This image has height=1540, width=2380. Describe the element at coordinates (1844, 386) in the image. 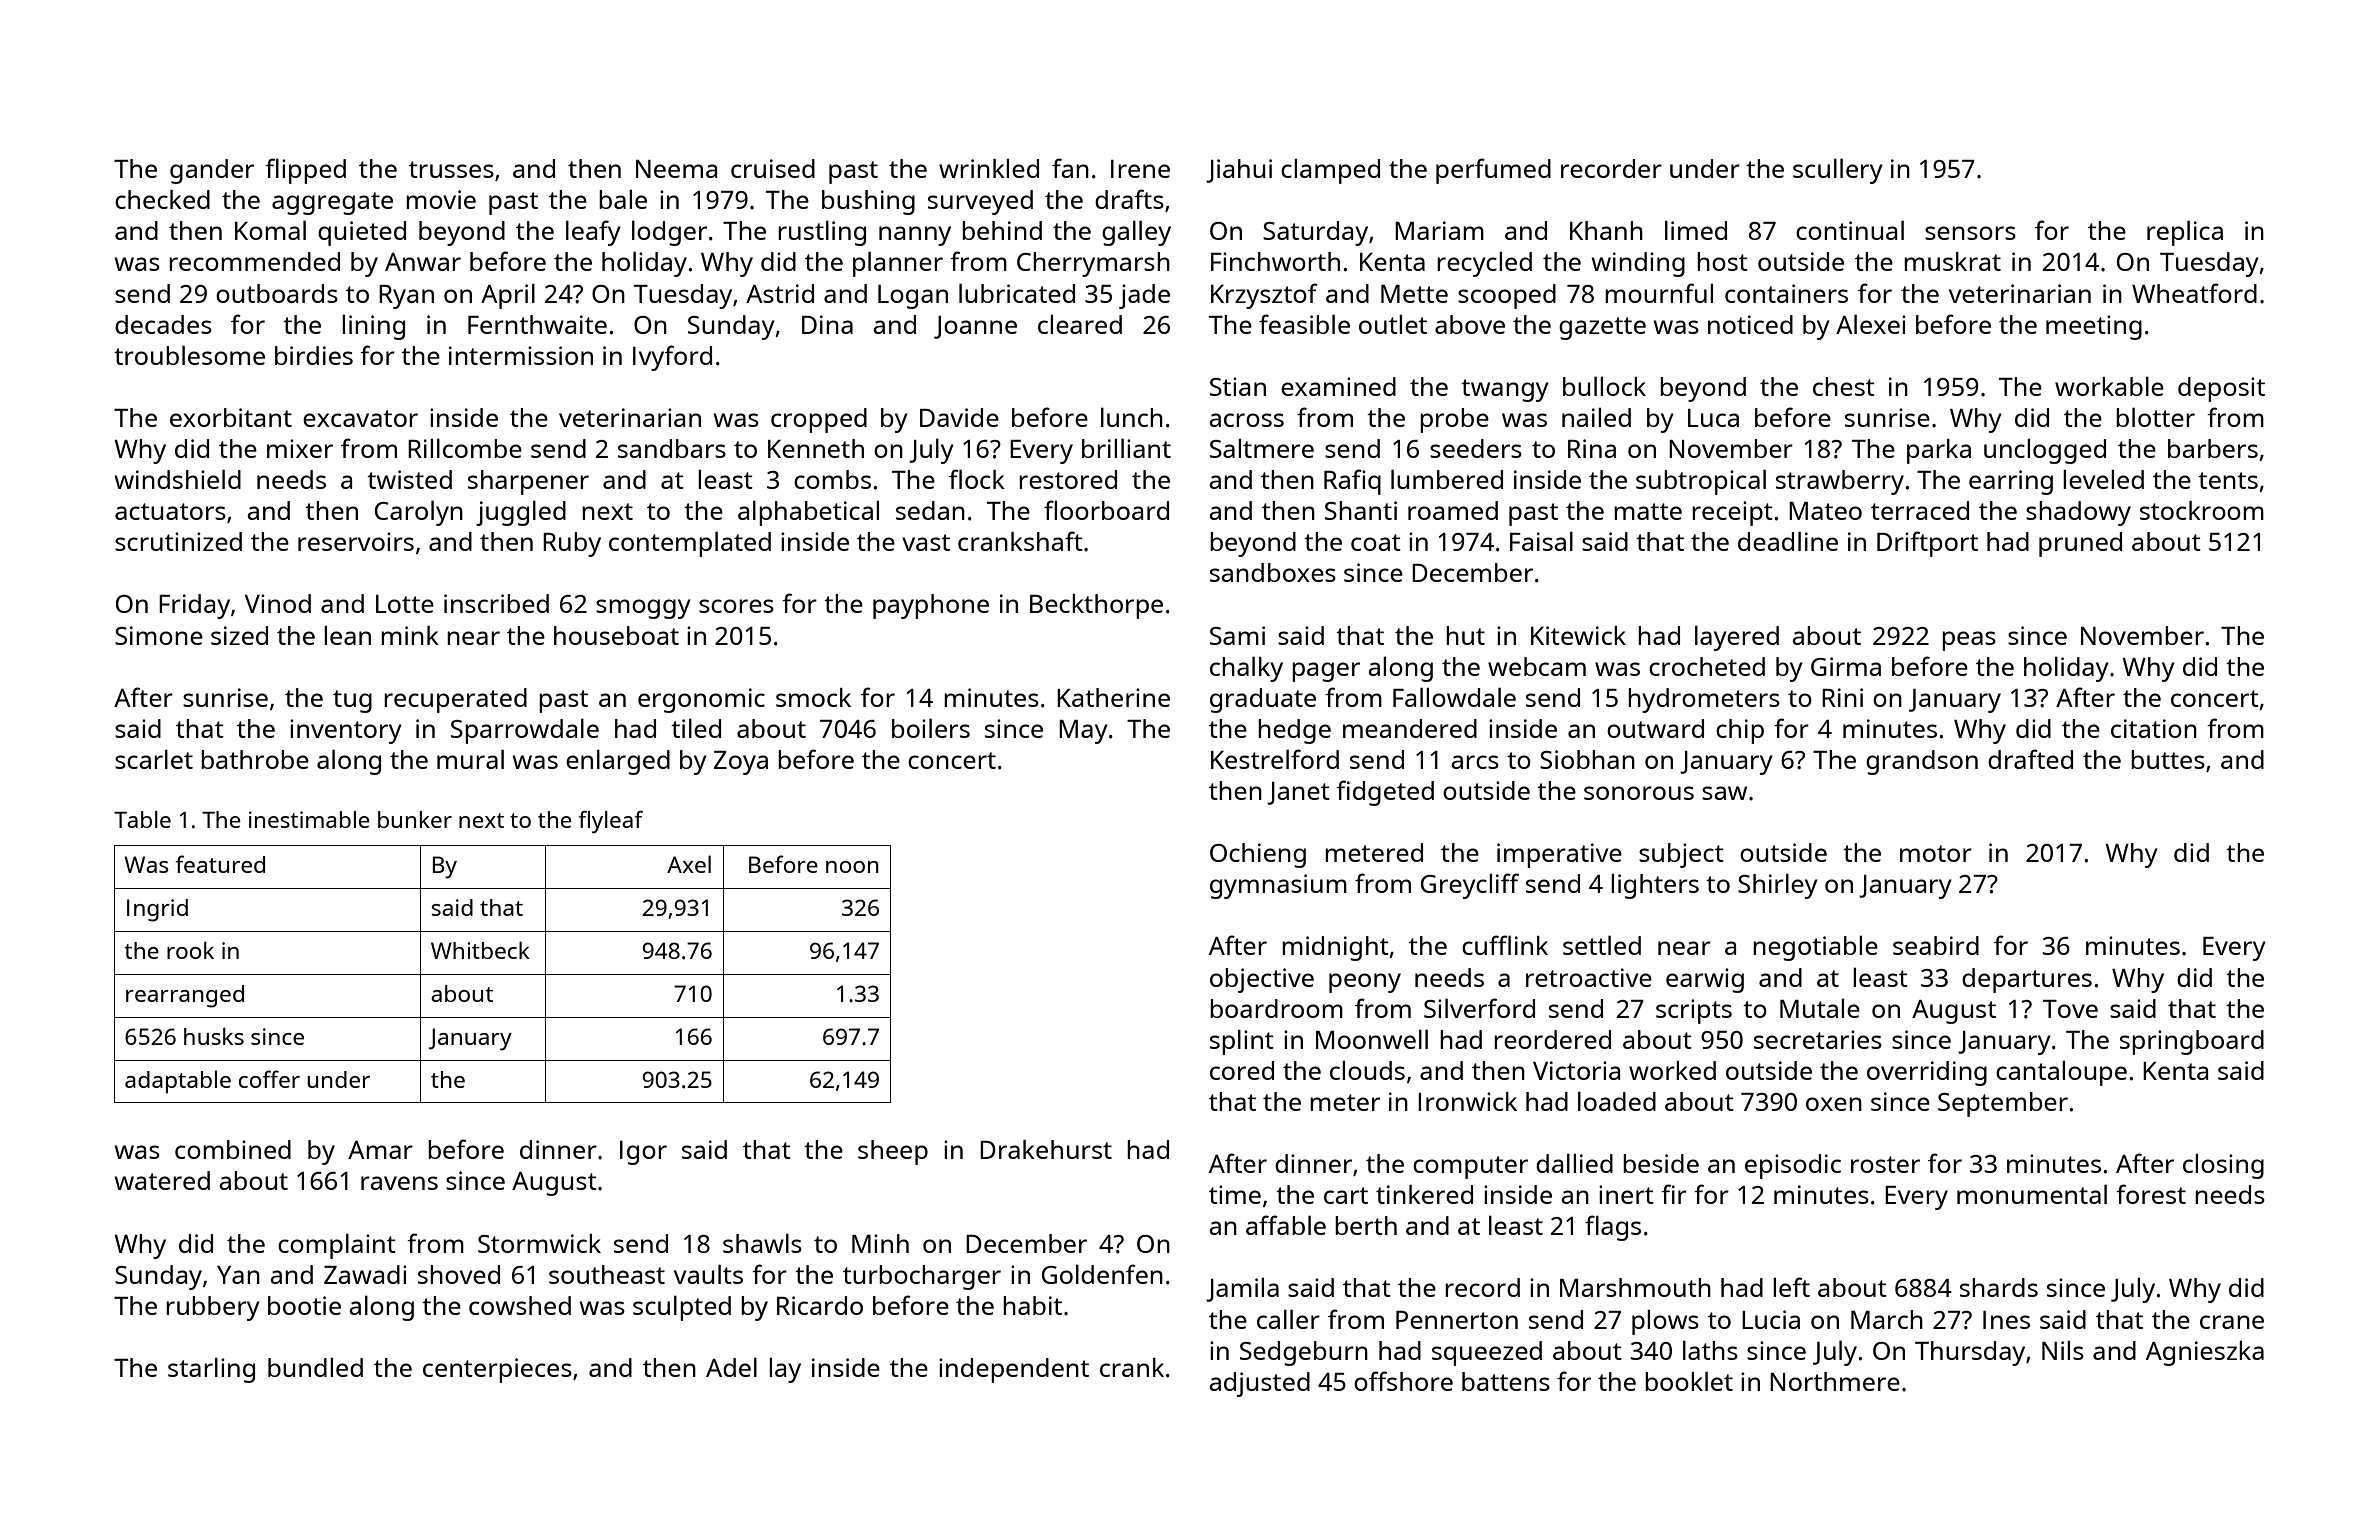

I see `chest` at that location.
